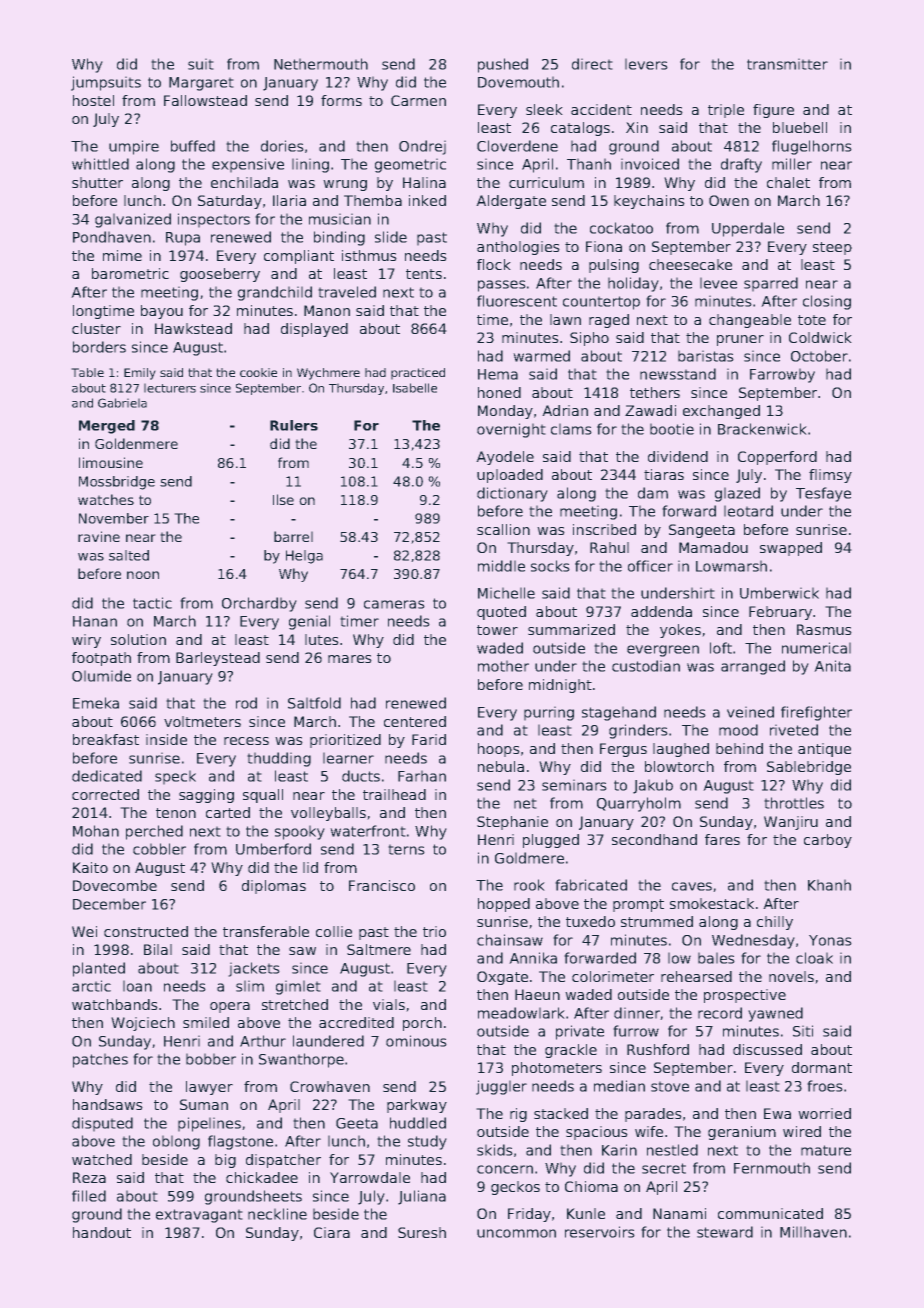  I want to click on transmitter, so click(787, 64).
